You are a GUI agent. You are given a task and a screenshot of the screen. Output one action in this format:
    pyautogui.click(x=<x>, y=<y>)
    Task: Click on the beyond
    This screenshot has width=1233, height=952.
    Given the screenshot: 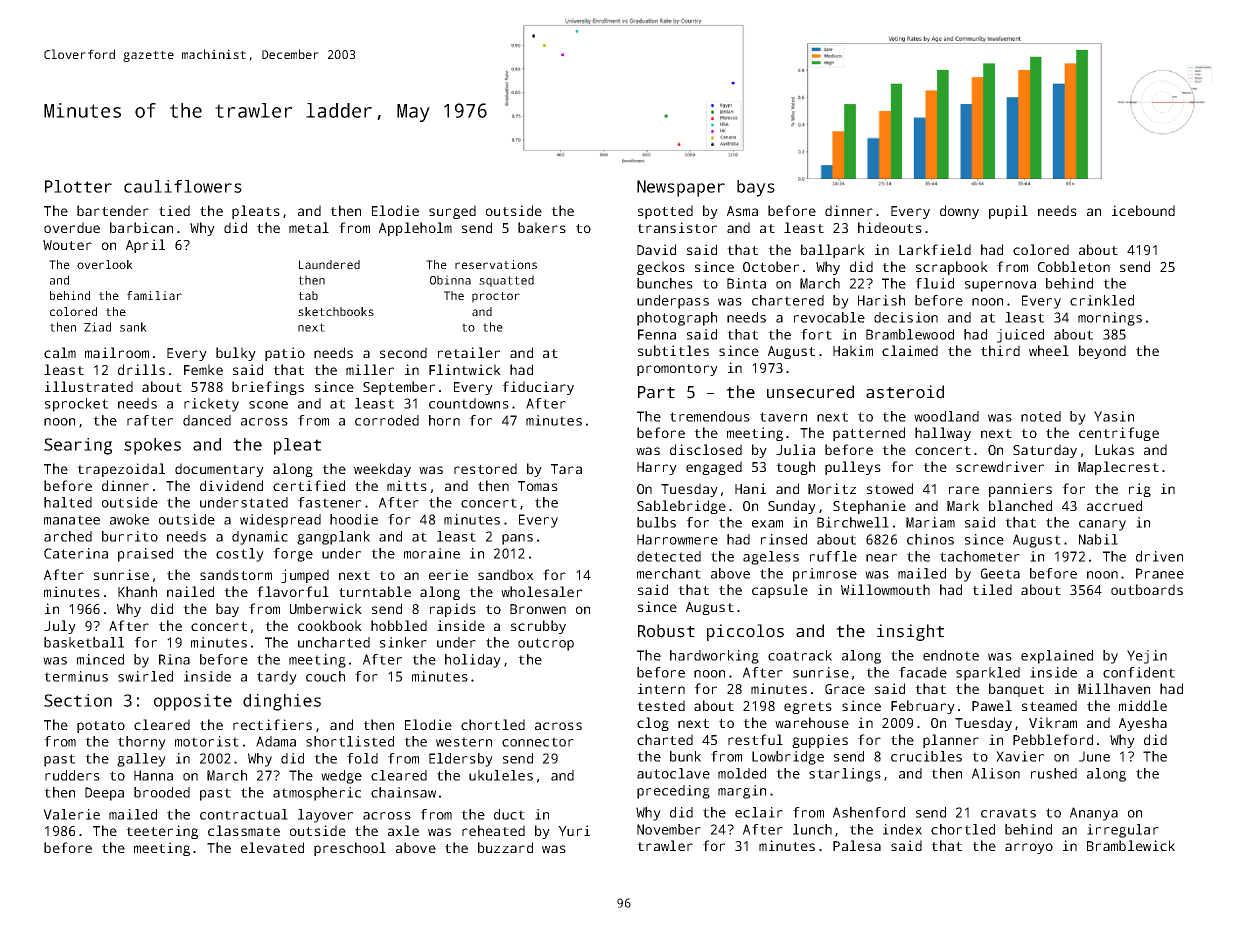 What is the action you would take?
    pyautogui.click(x=1102, y=352)
